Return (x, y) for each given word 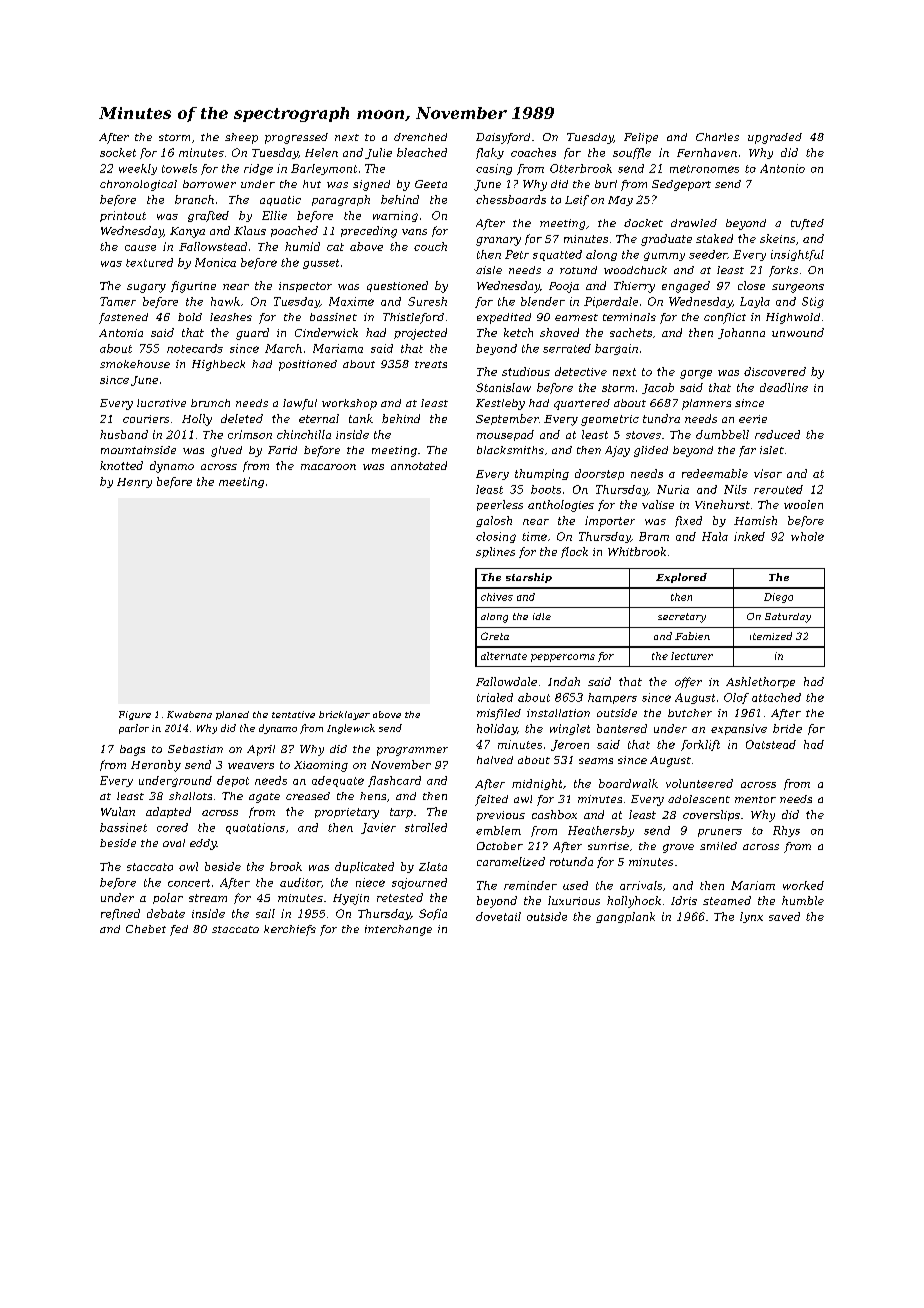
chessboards (511, 199)
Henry (134, 483)
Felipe (641, 138)
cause (140, 248)
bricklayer (344, 715)
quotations (255, 828)
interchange (398, 930)
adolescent (699, 799)
